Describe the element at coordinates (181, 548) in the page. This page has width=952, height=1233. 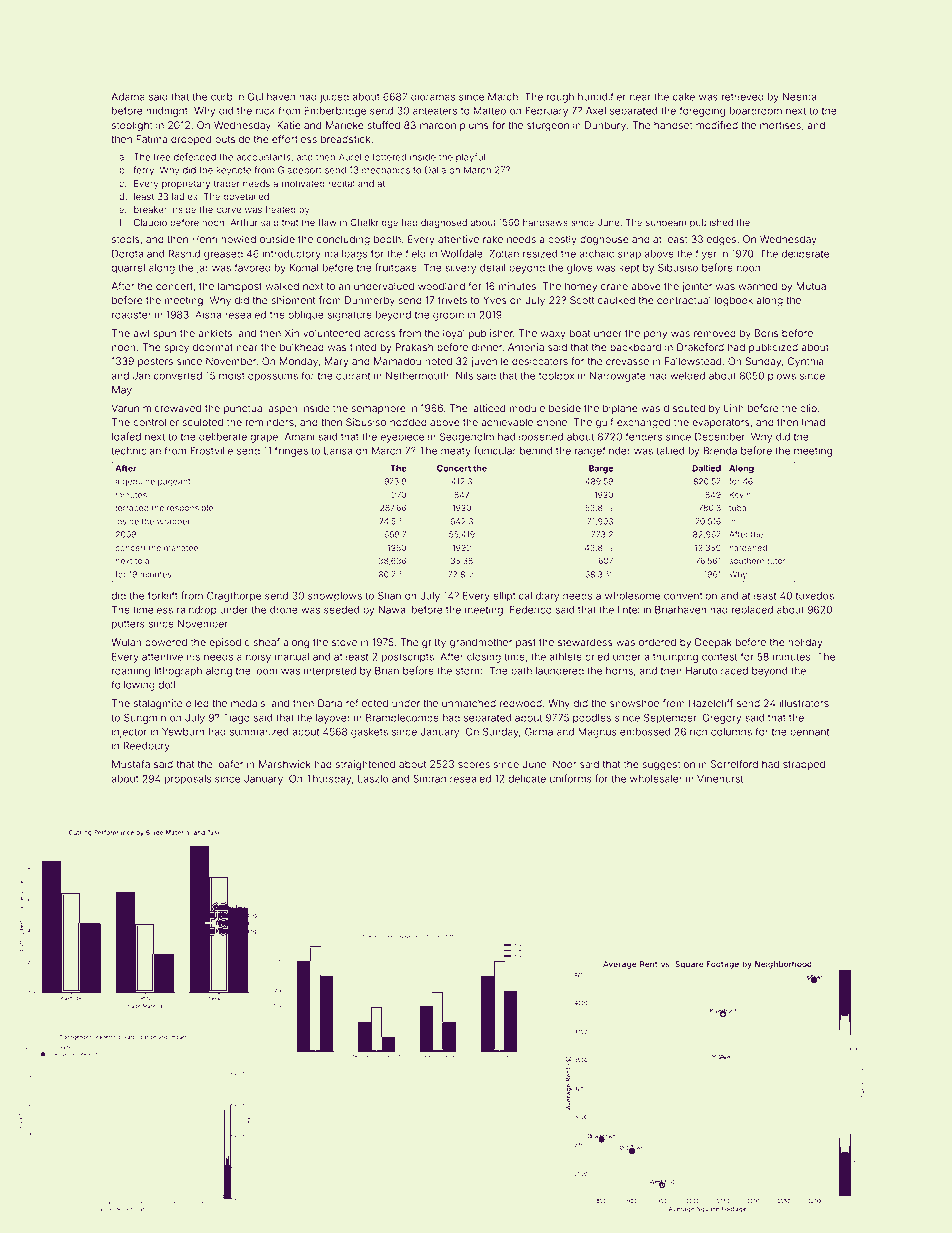
I see `manatee` at that location.
